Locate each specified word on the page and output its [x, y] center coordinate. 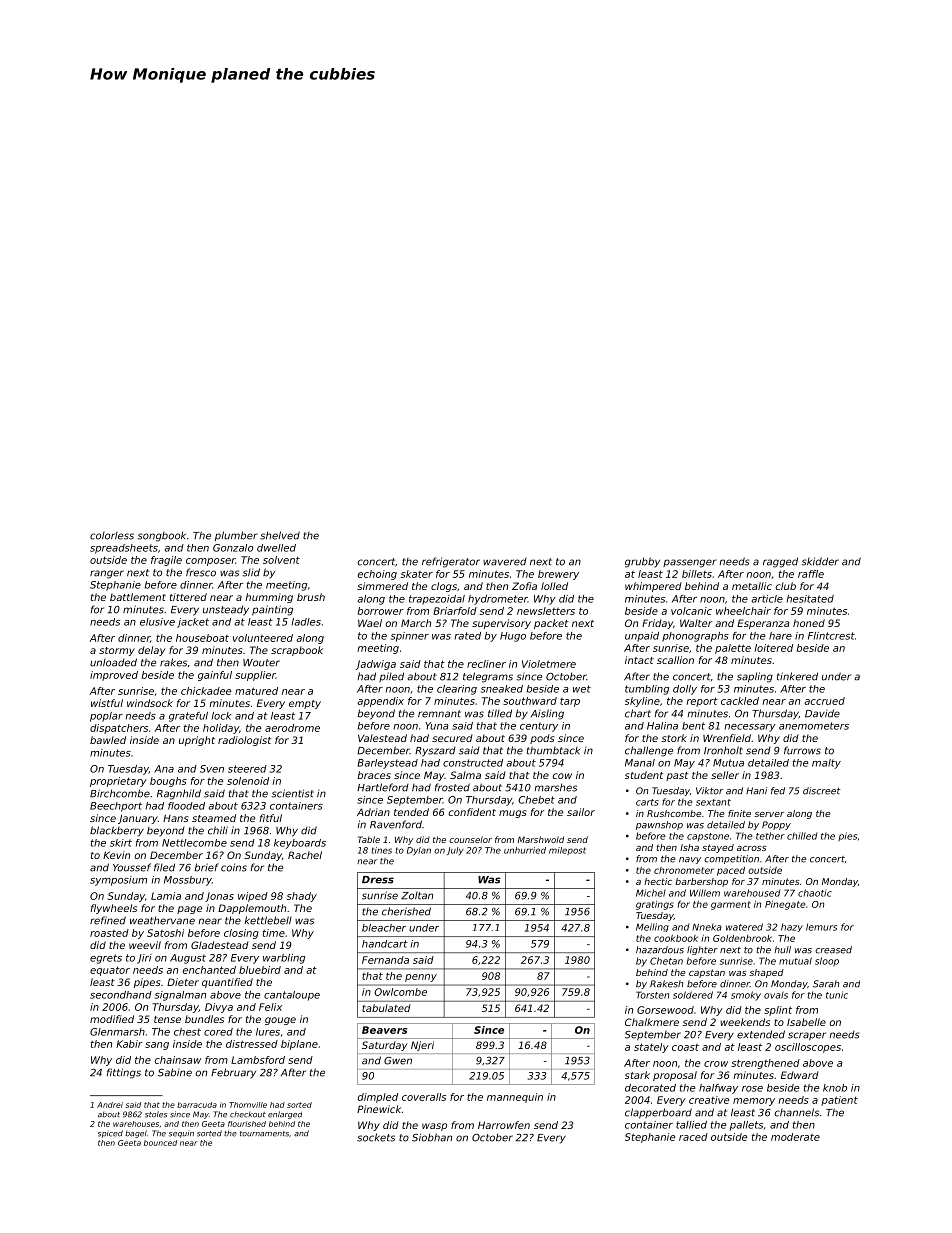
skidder [820, 561]
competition [731, 859]
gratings [655, 905]
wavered [505, 562]
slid [251, 572]
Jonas [219, 897]
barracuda [197, 1105]
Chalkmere [652, 1022]
